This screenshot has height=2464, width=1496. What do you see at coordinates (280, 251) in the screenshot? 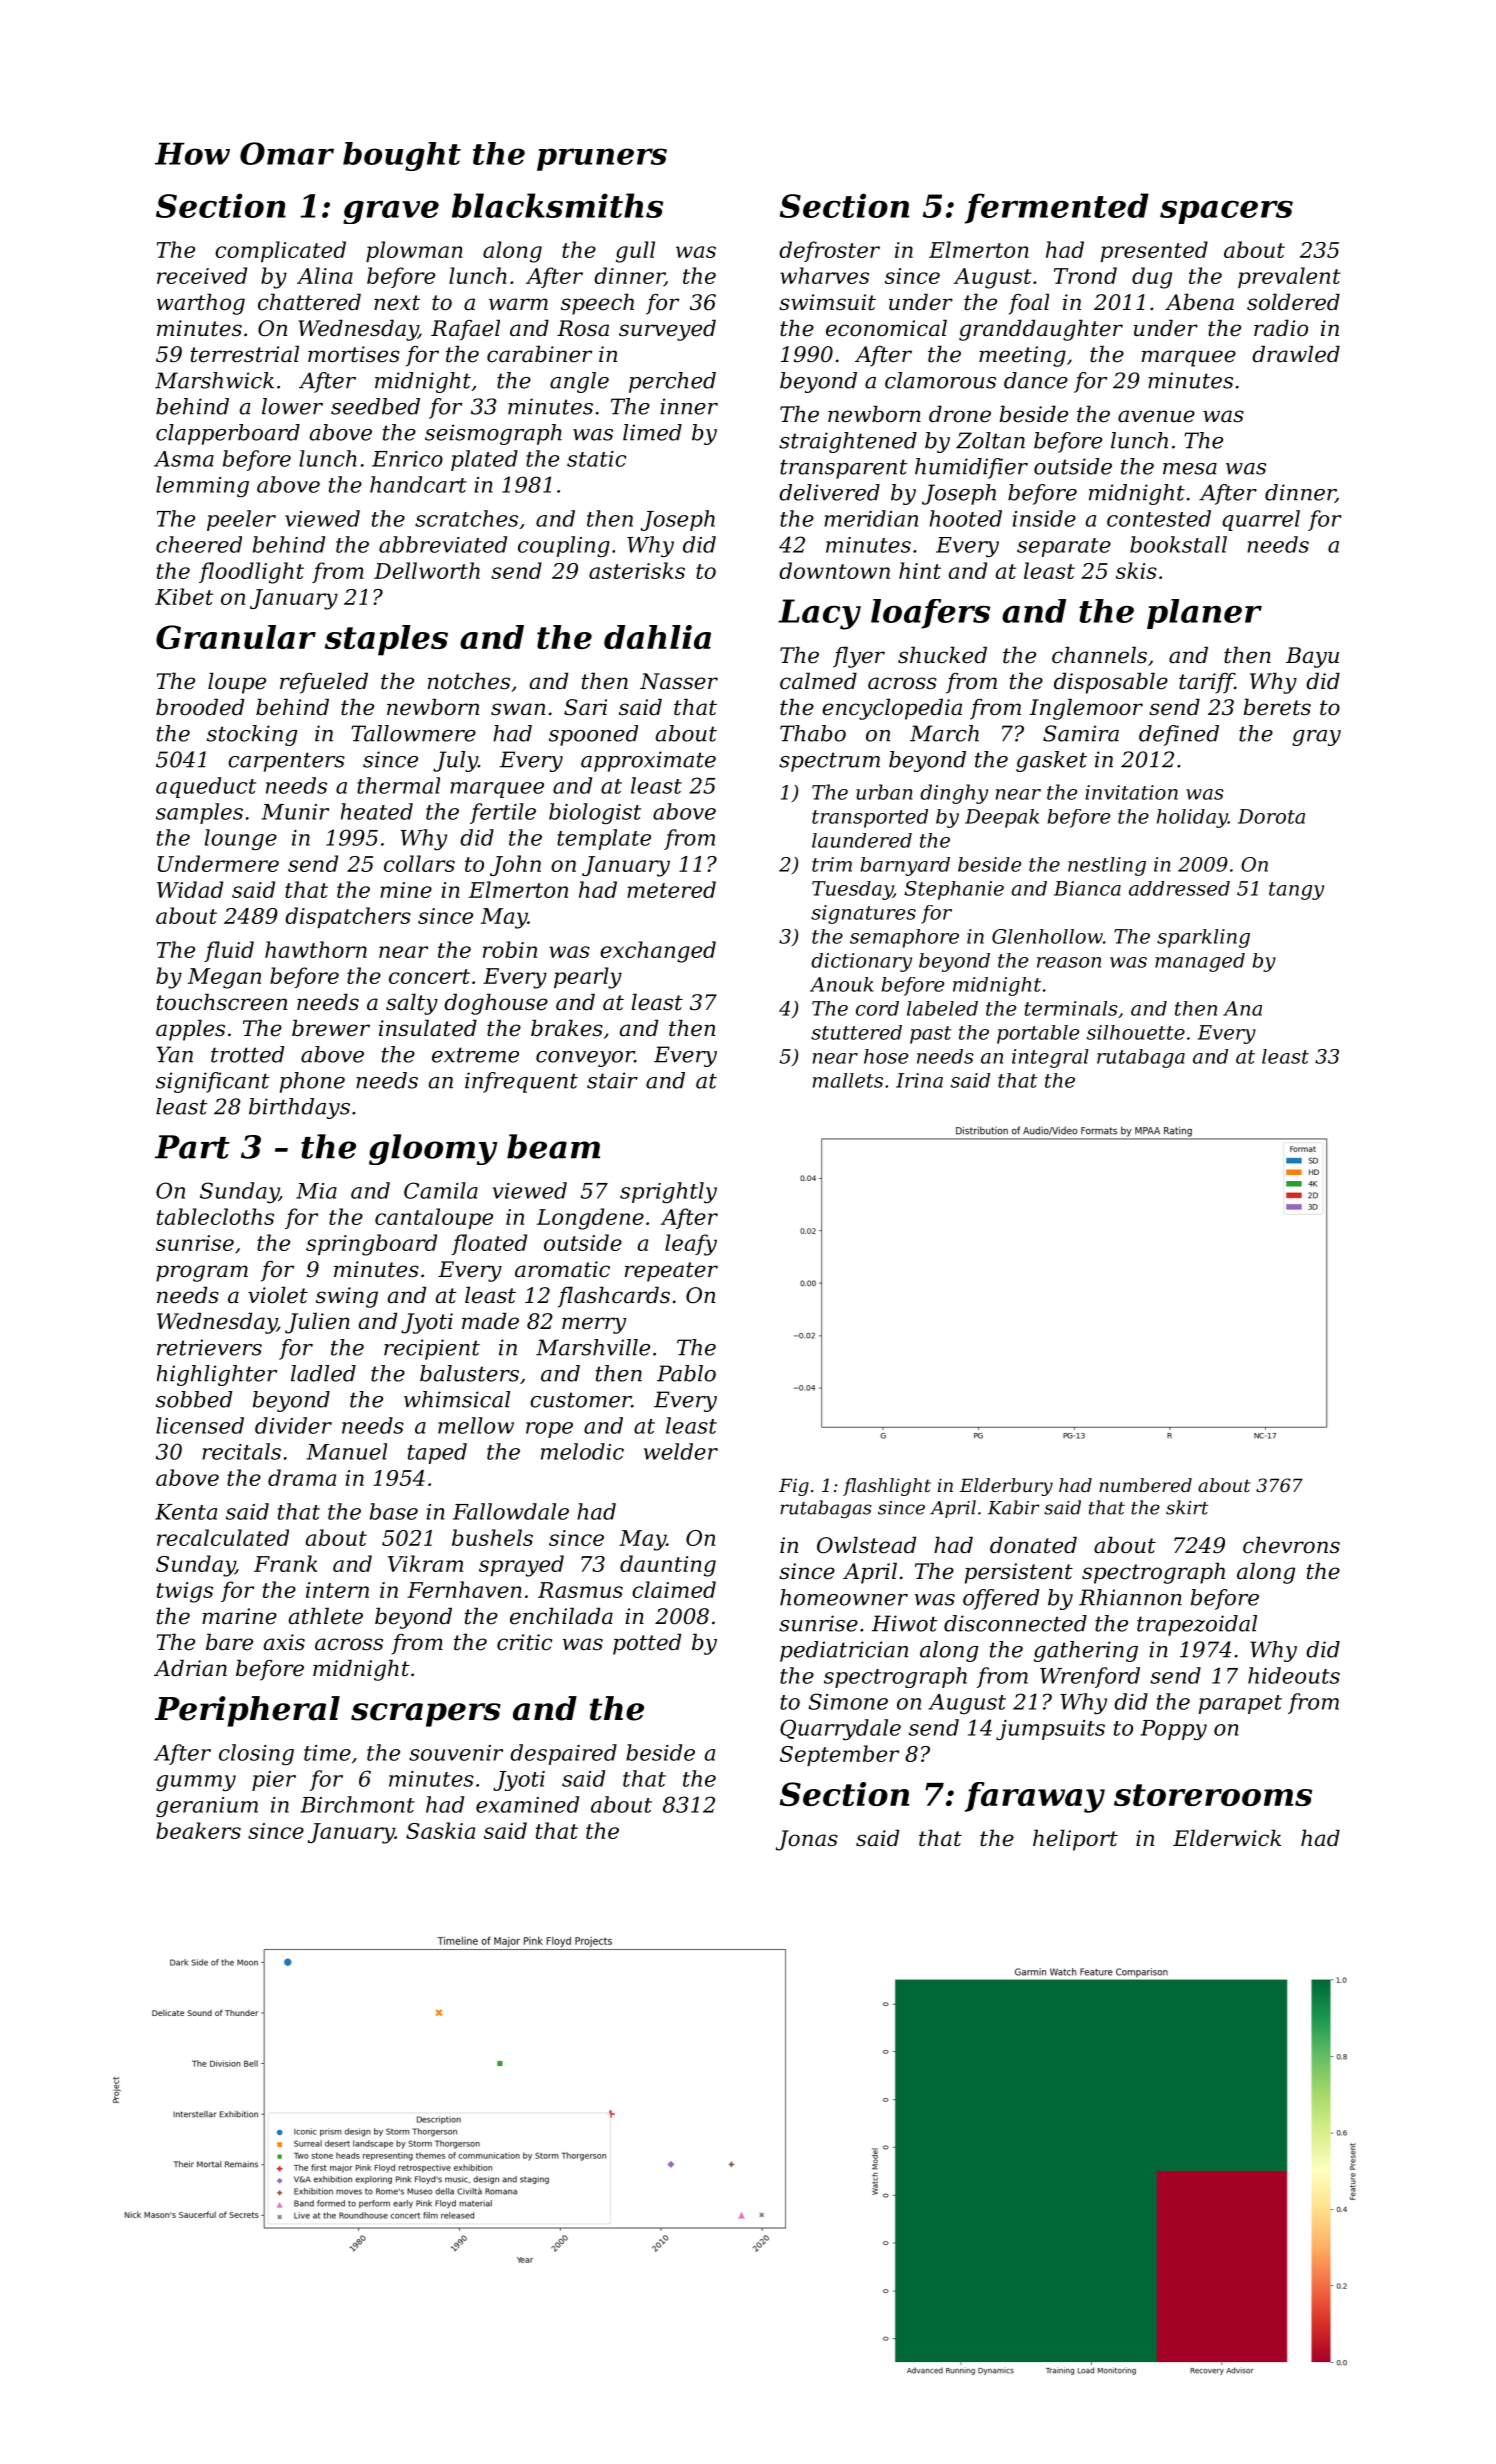
I see `complicated` at bounding box center [280, 251].
